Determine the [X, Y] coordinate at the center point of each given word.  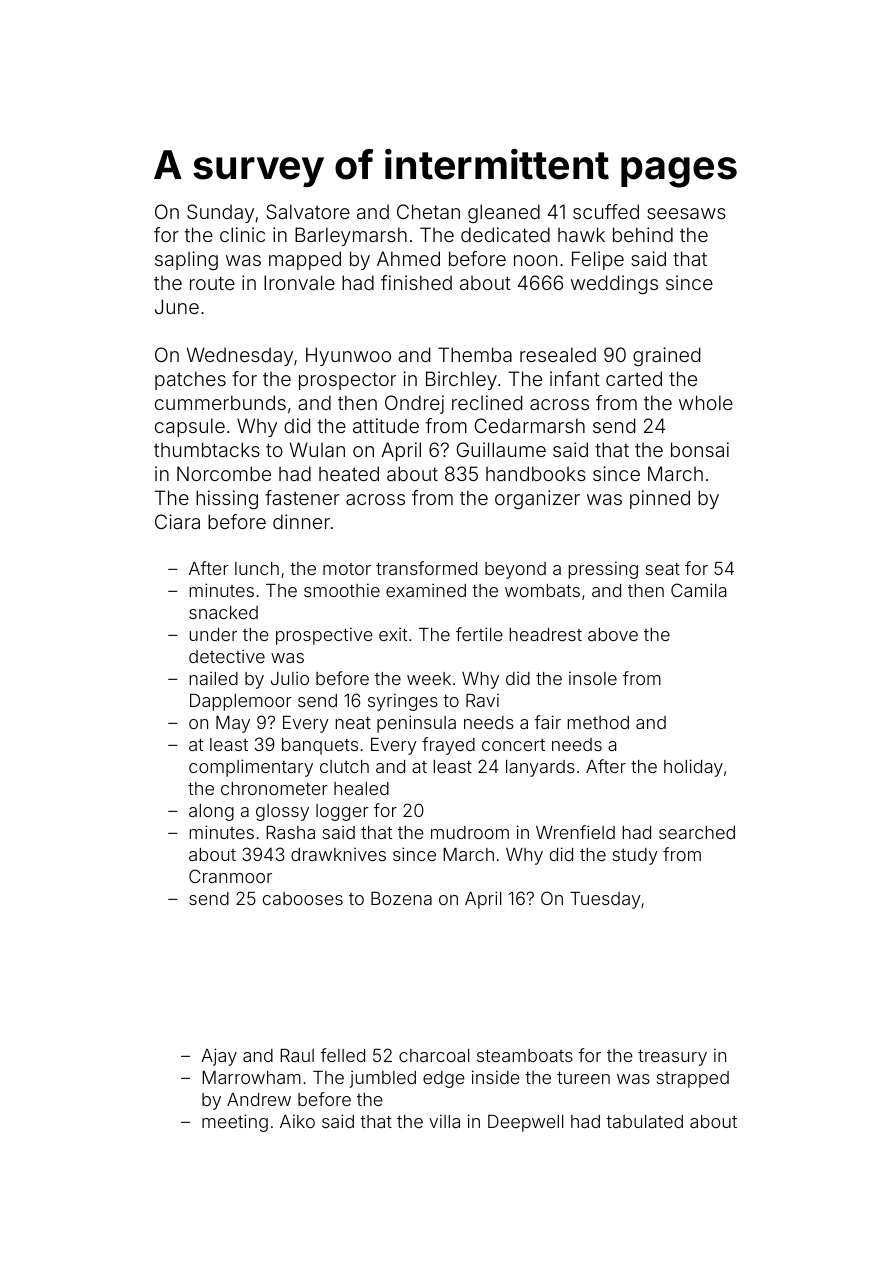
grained [666, 356]
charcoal [434, 1055]
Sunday [220, 213]
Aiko [297, 1121]
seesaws [686, 213]
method [598, 722]
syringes [403, 702]
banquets [320, 746]
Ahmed [408, 258]
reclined [487, 402]
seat [663, 569]
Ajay [219, 1057]
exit [393, 634]
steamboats [525, 1055]
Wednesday [240, 356]
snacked [223, 612]
